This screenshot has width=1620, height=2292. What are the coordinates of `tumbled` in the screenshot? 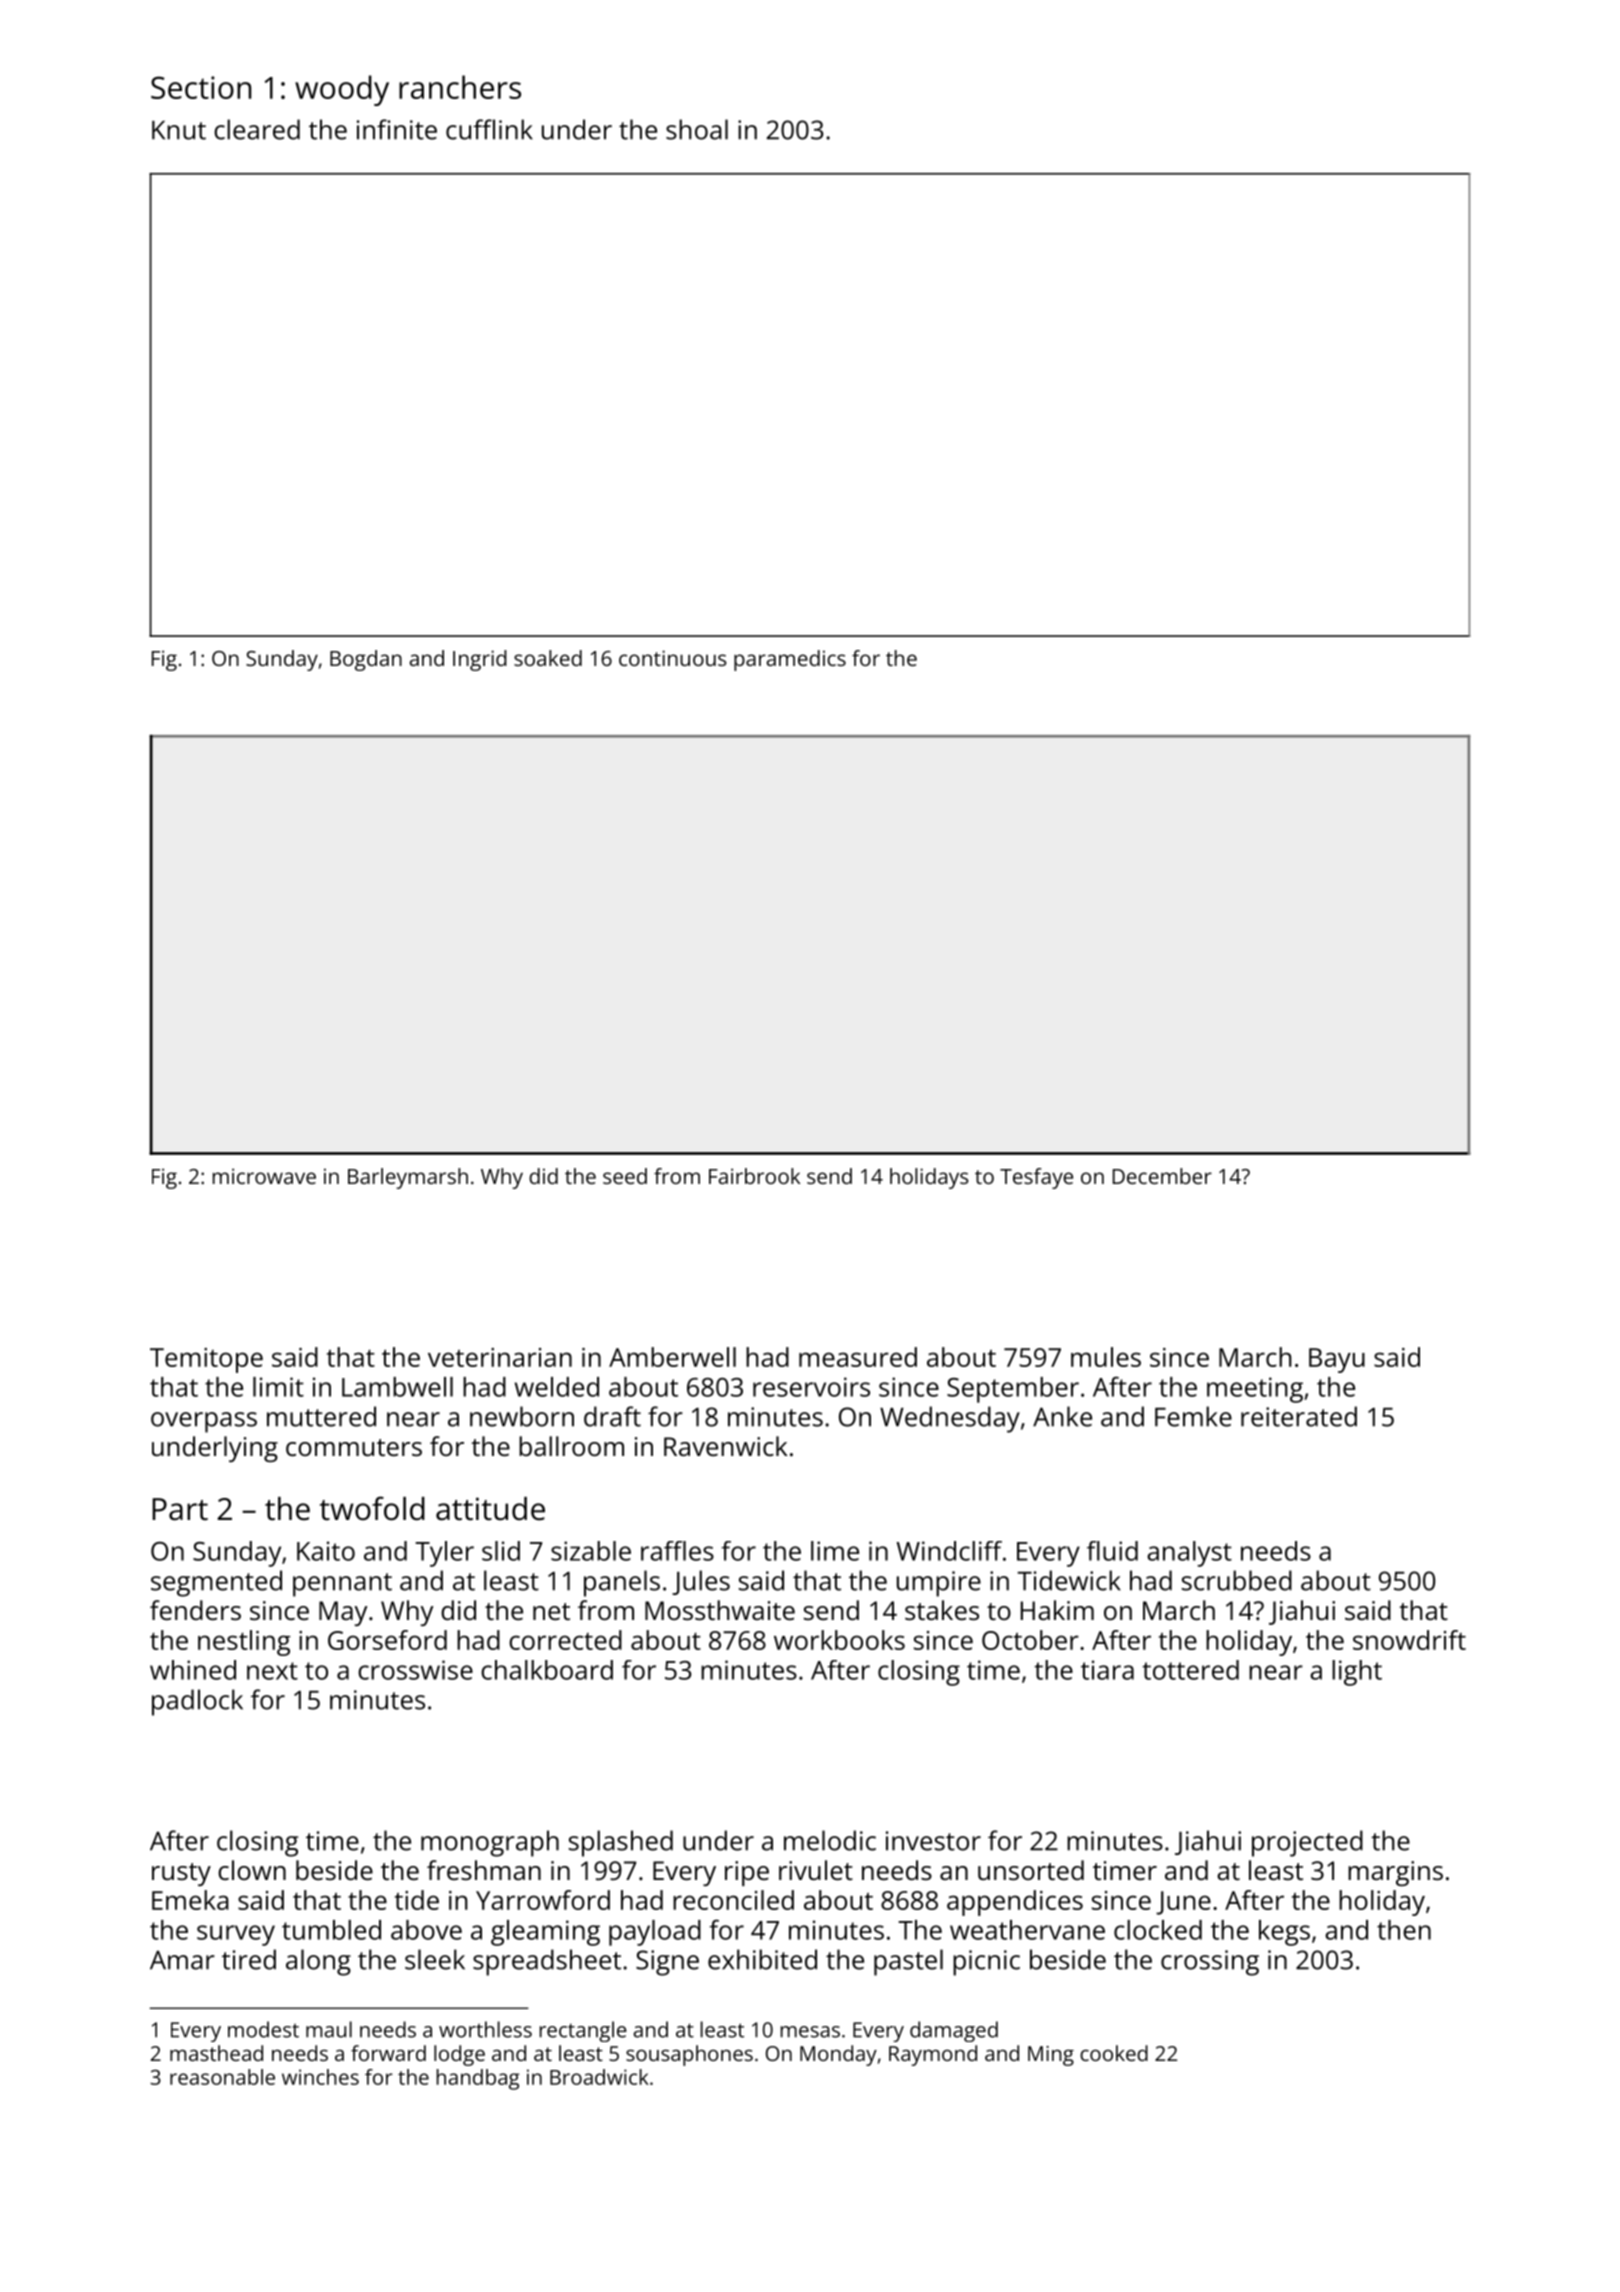 It's located at (331, 1930).
